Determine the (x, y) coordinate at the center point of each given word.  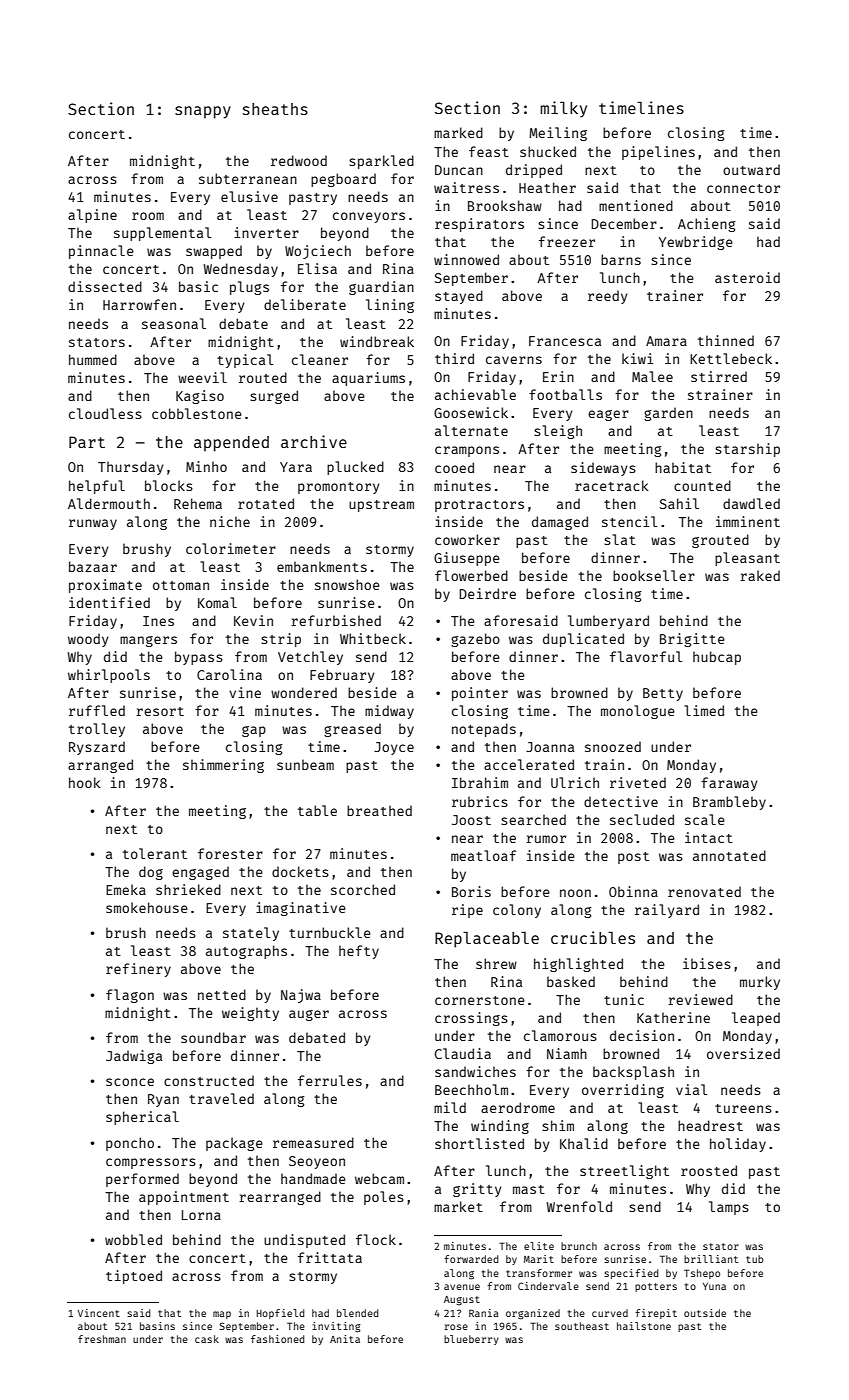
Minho (206, 466)
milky (563, 109)
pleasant (747, 559)
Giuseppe (467, 559)
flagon (130, 996)
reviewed (700, 999)
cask (207, 1339)
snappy (203, 112)
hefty (359, 952)
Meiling (558, 134)
